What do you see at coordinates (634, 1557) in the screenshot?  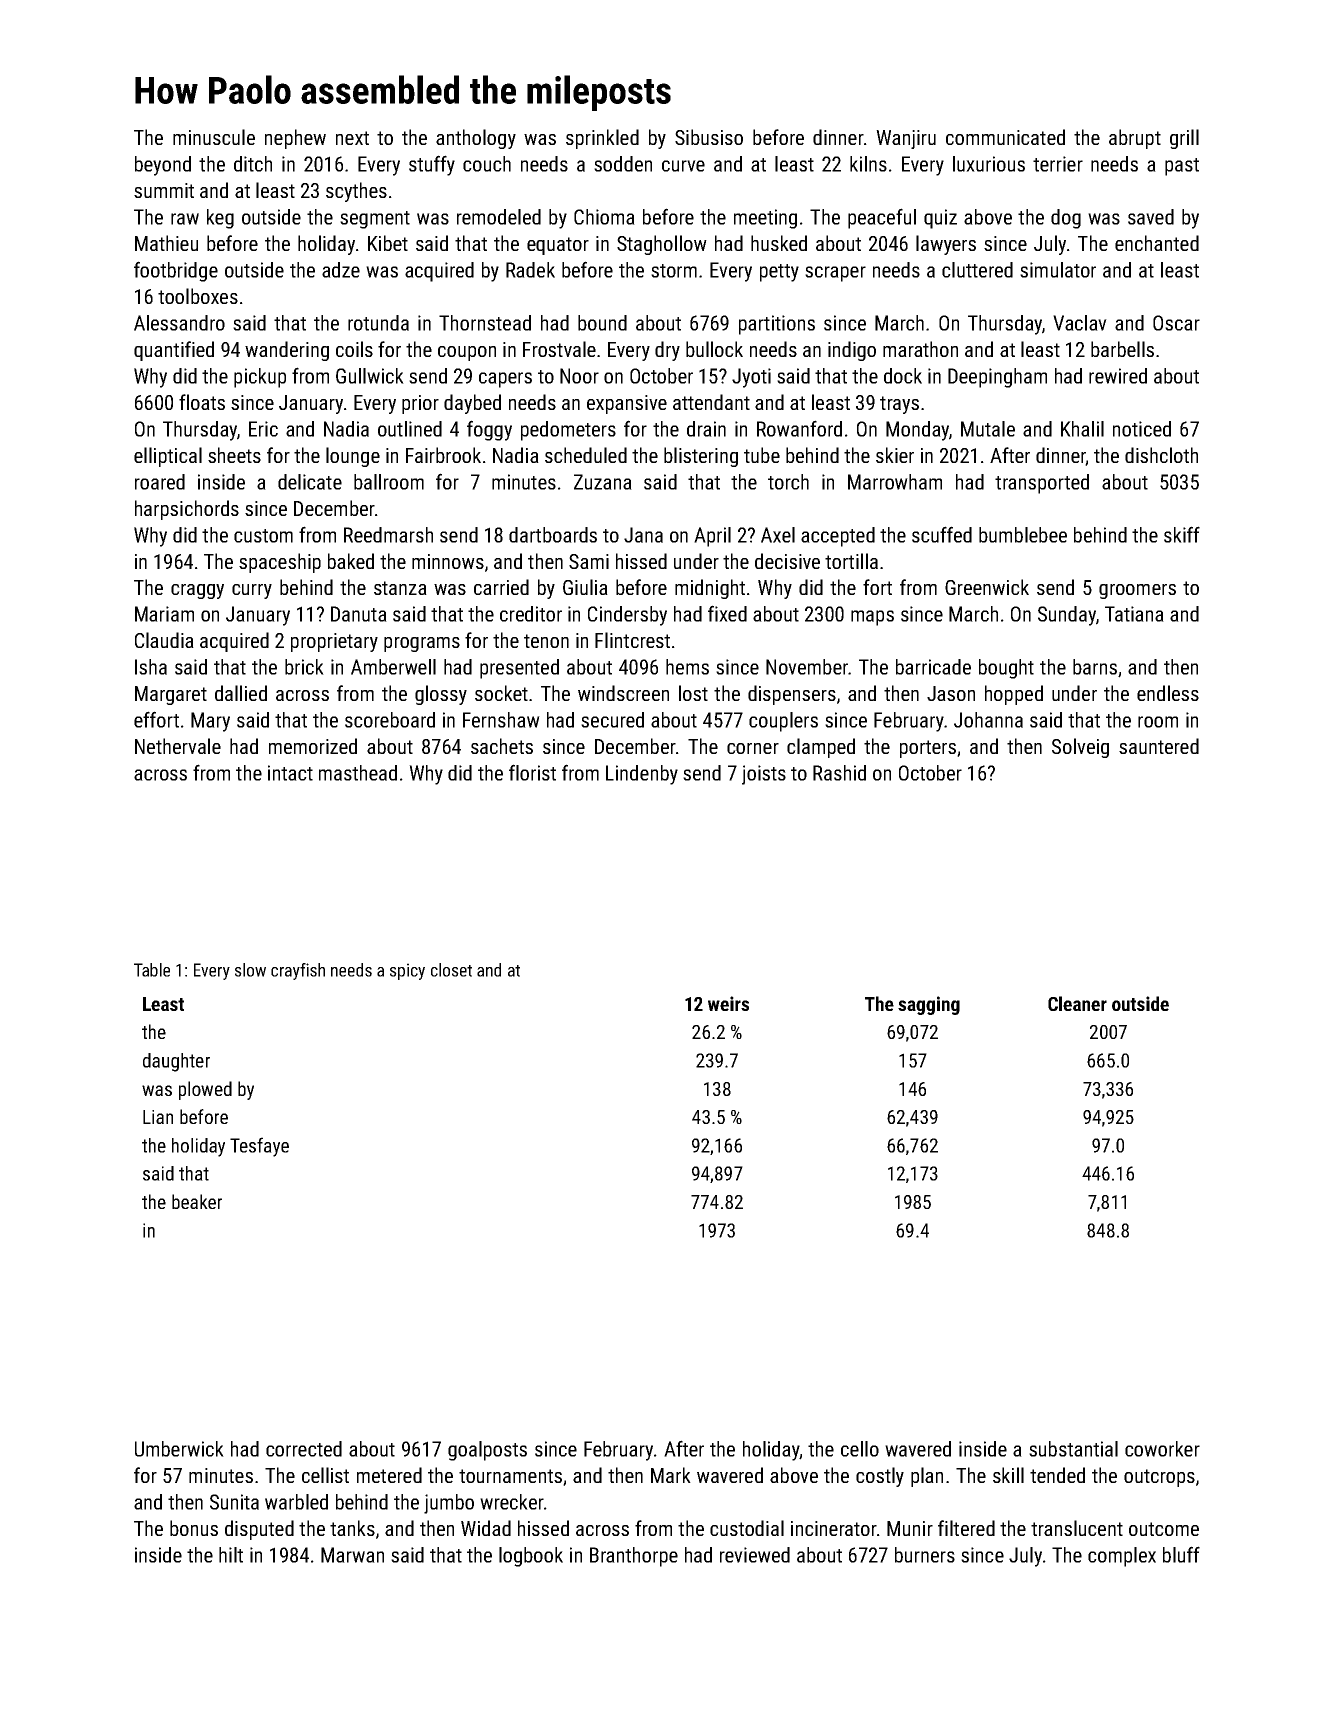 I see `Branthorpe` at bounding box center [634, 1557].
